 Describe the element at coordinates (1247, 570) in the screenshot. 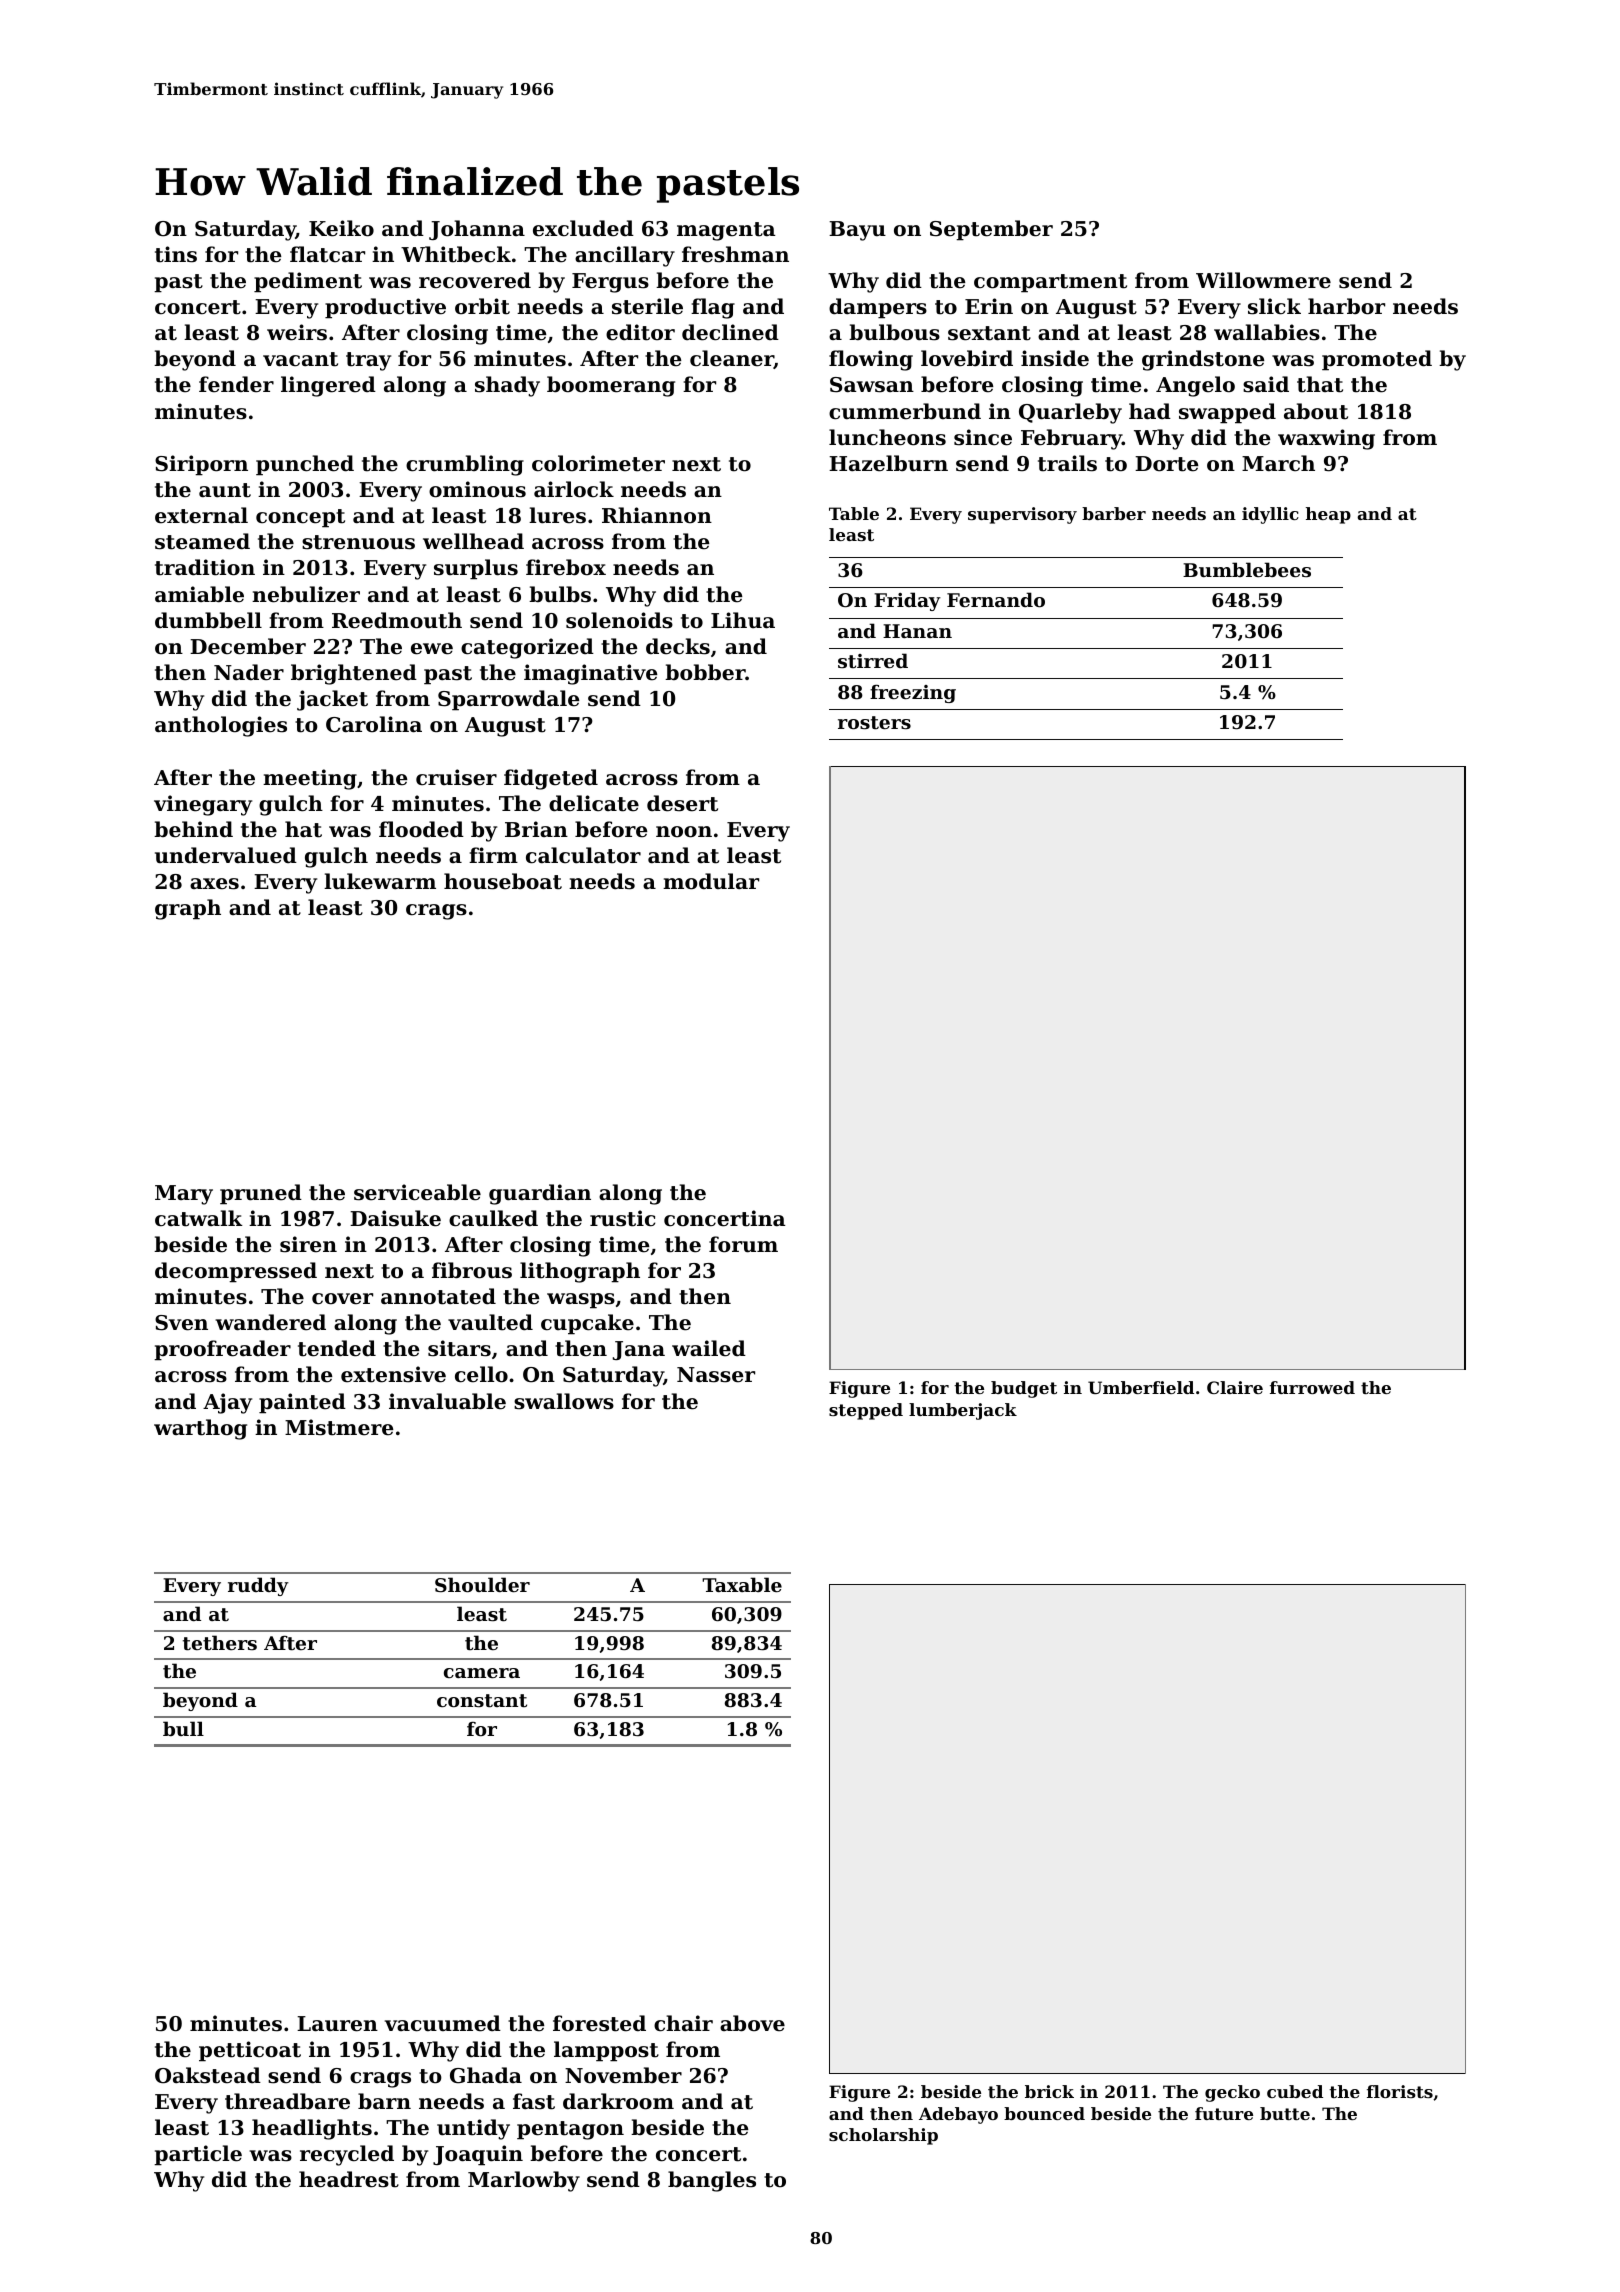

I see `Bumblebees` at that location.
